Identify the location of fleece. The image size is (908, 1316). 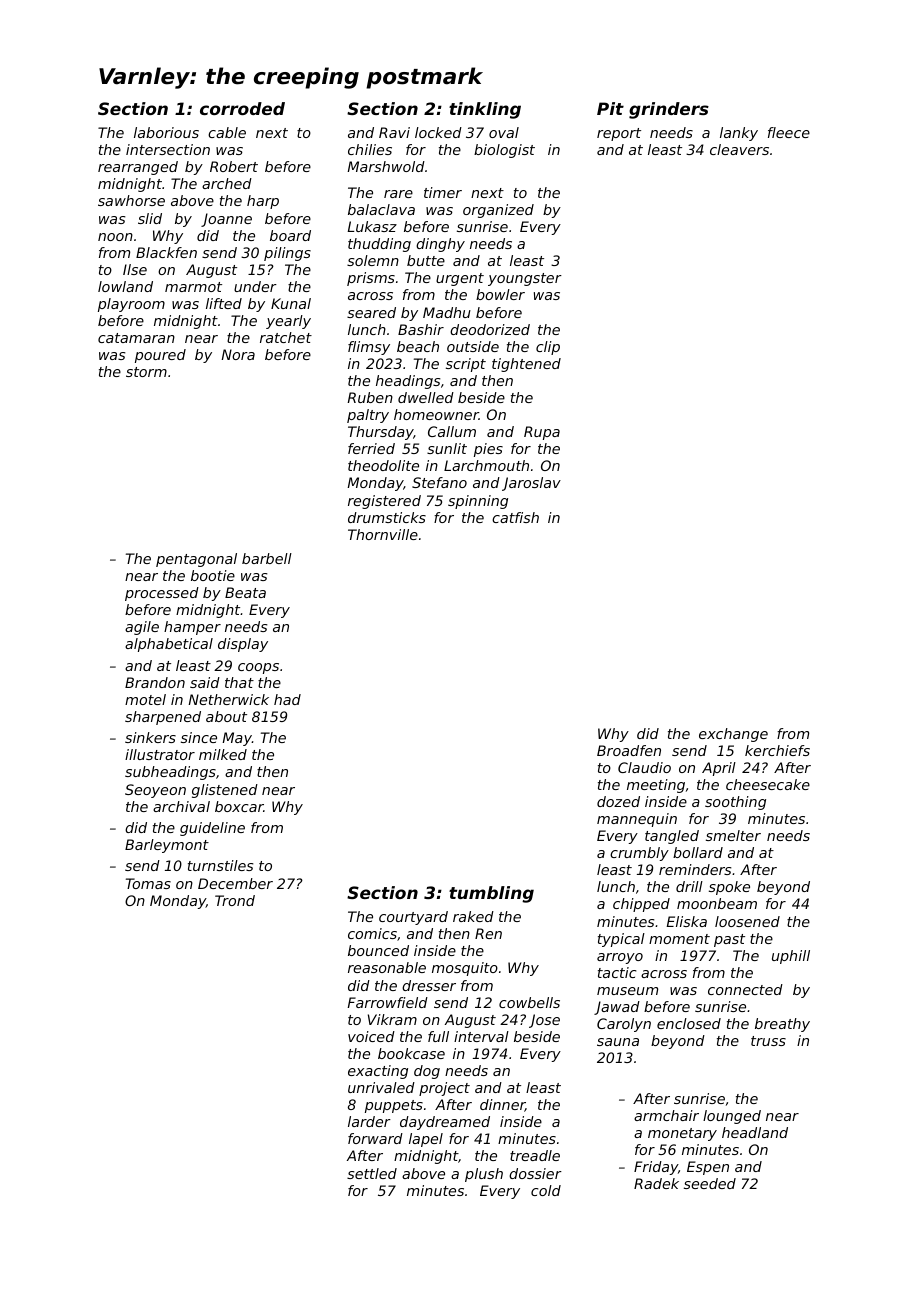
(789, 132).
